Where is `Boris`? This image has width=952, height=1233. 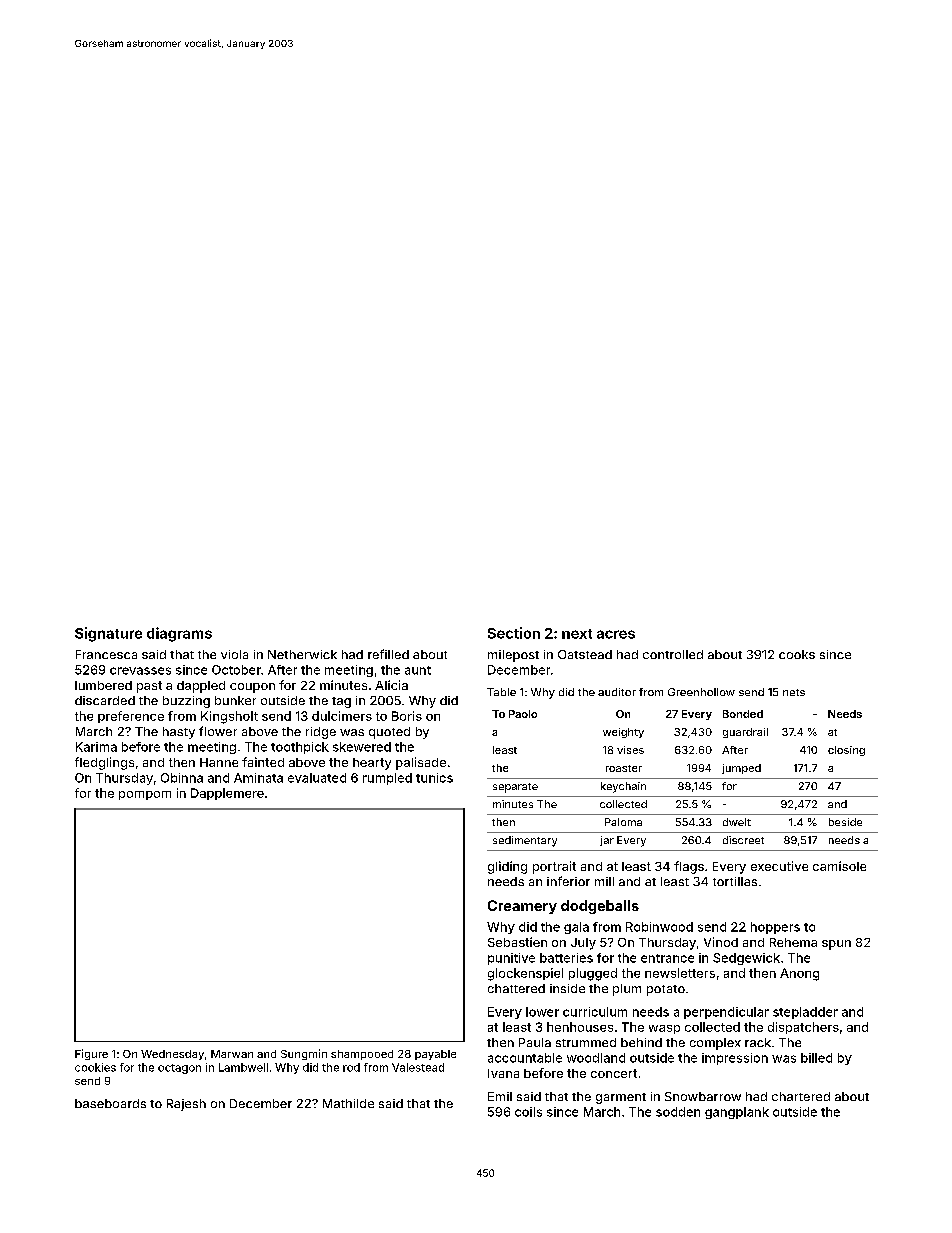 Boris is located at coordinates (407, 716).
